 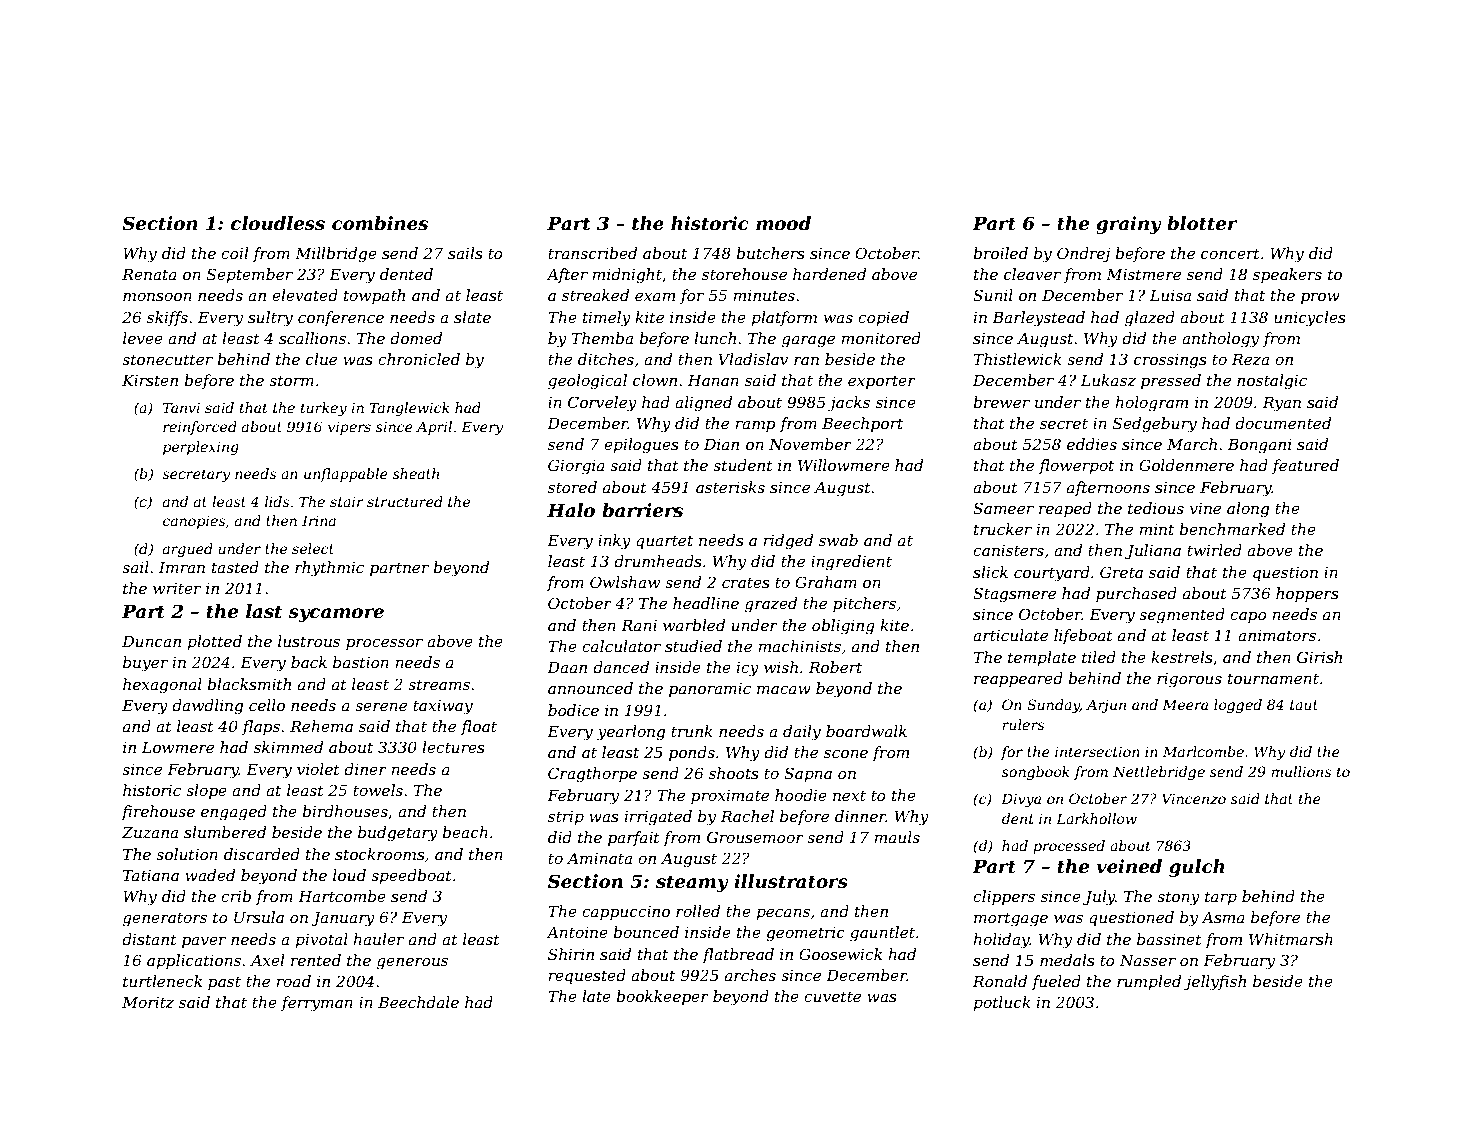 What do you see at coordinates (1156, 508) in the screenshot?
I see `tedious` at bounding box center [1156, 508].
